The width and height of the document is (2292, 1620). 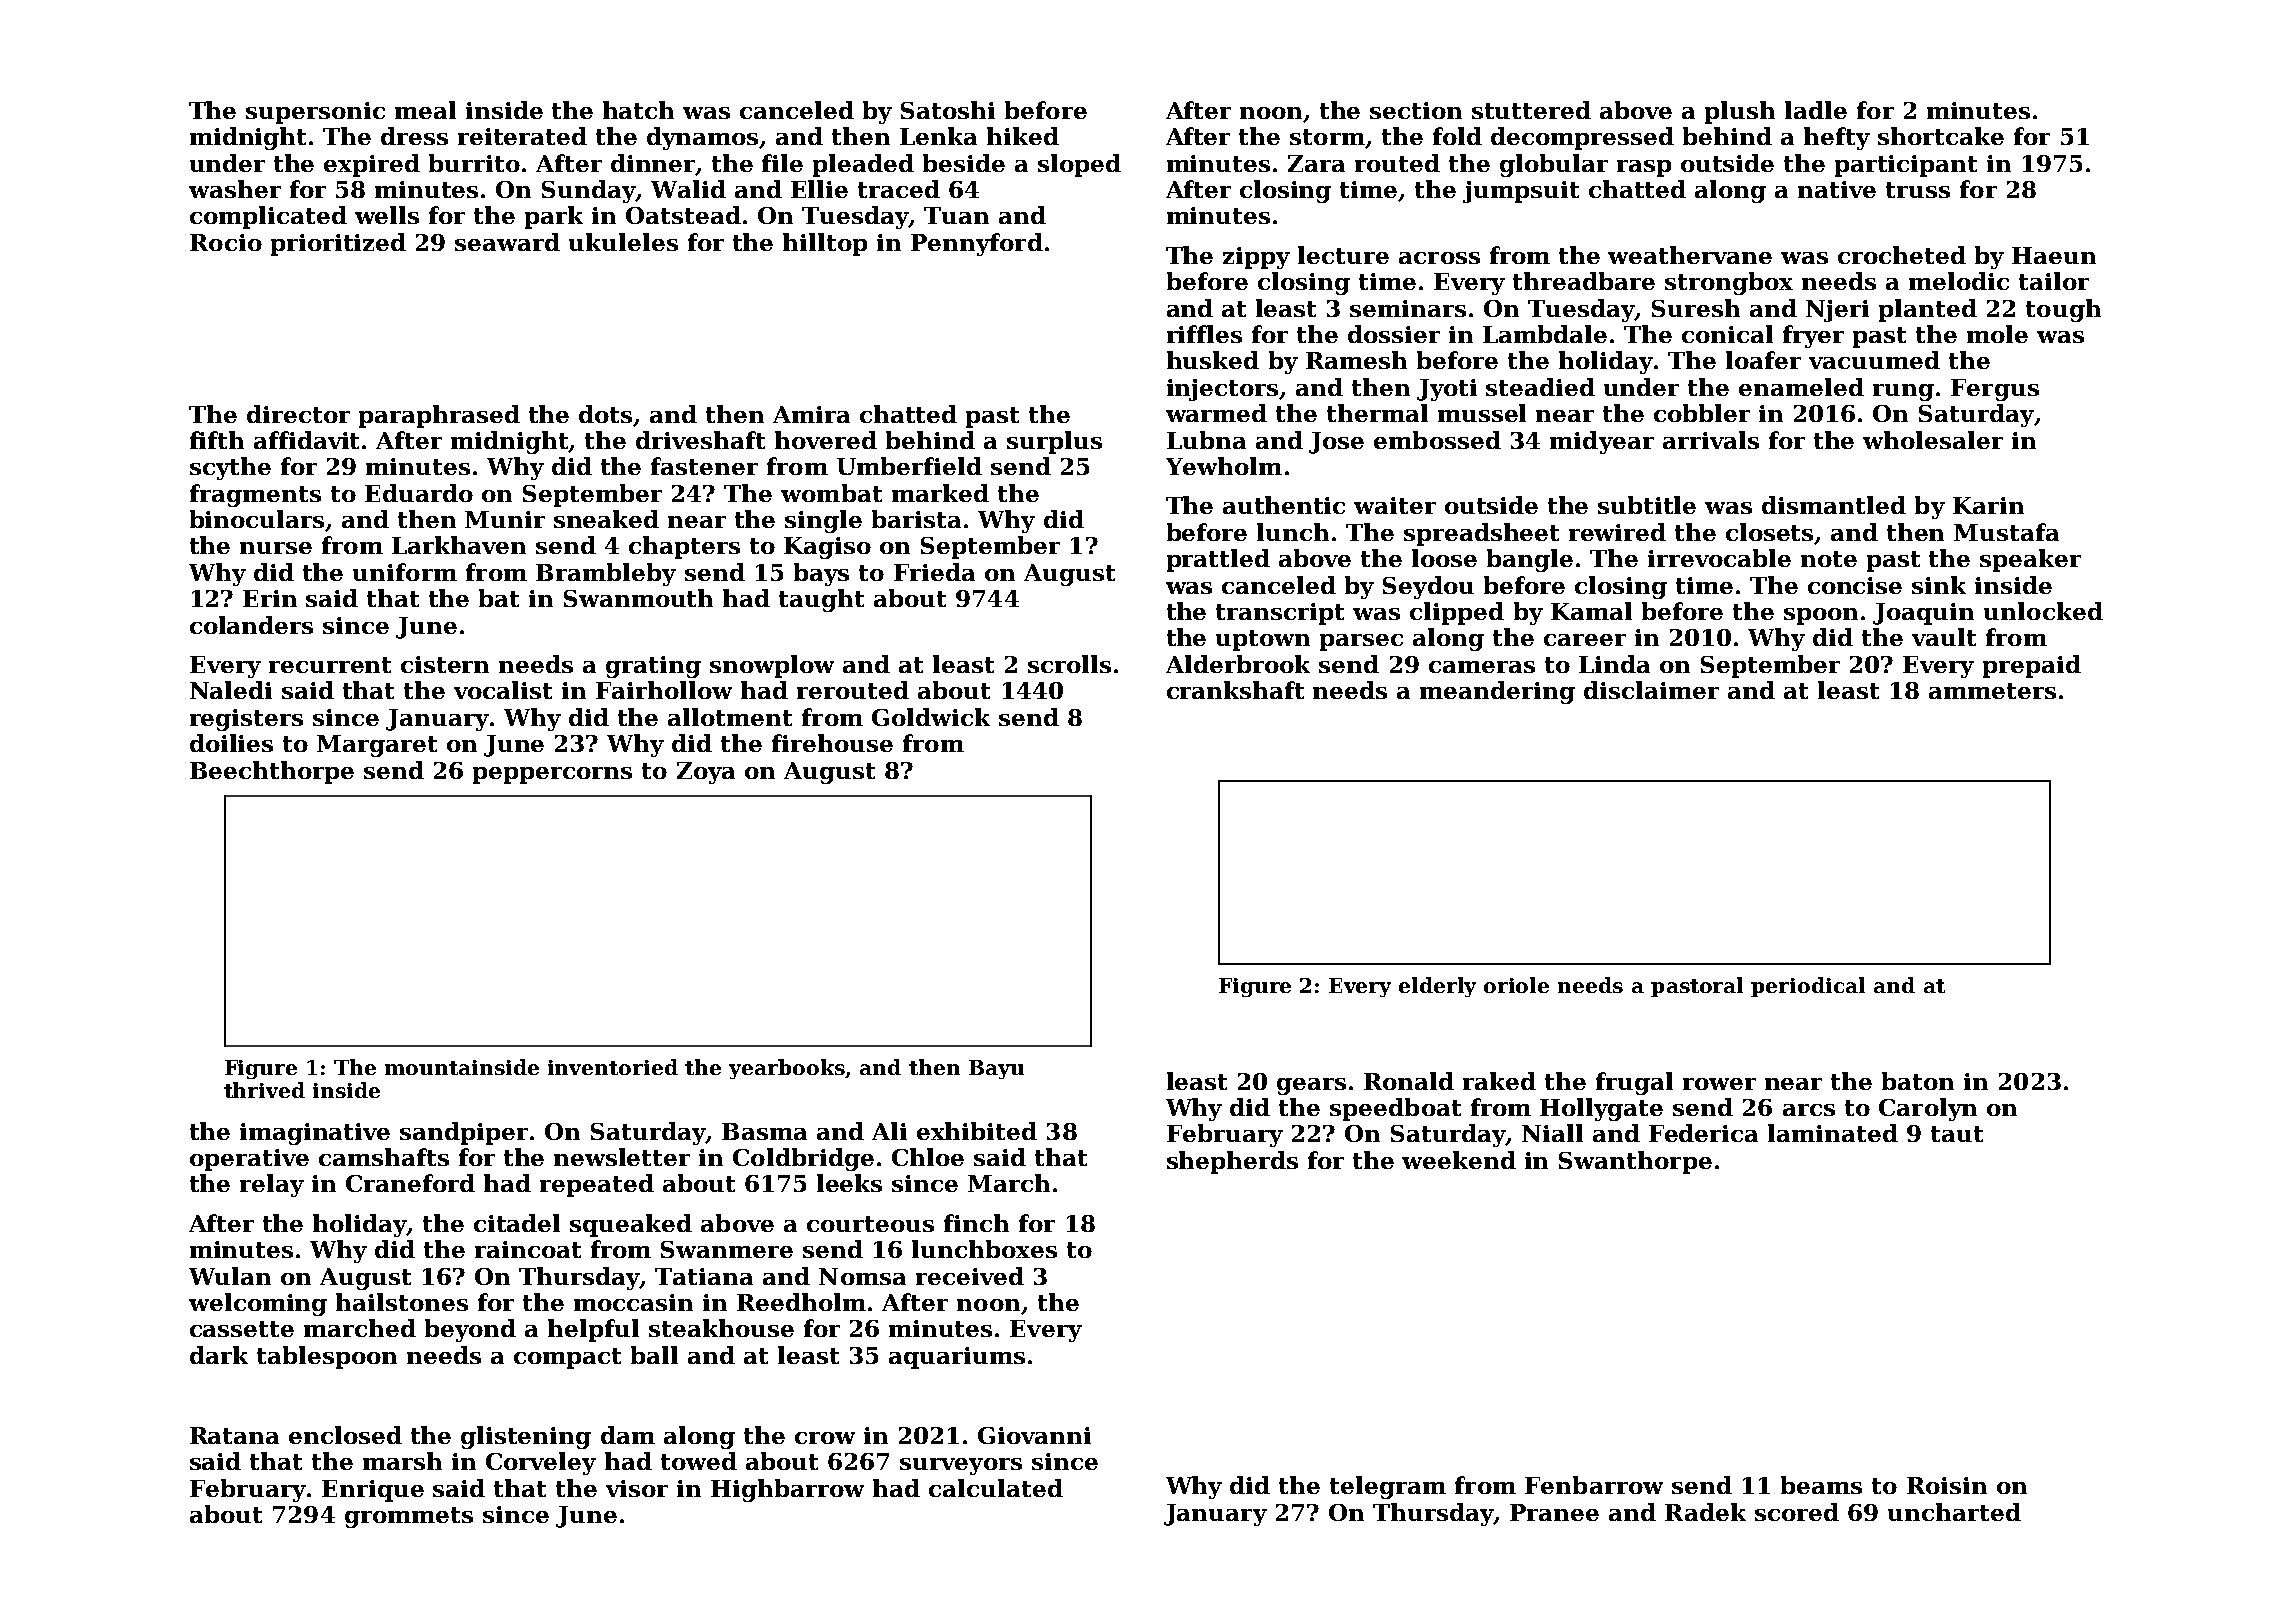 I want to click on Goldwick, so click(x=931, y=717).
